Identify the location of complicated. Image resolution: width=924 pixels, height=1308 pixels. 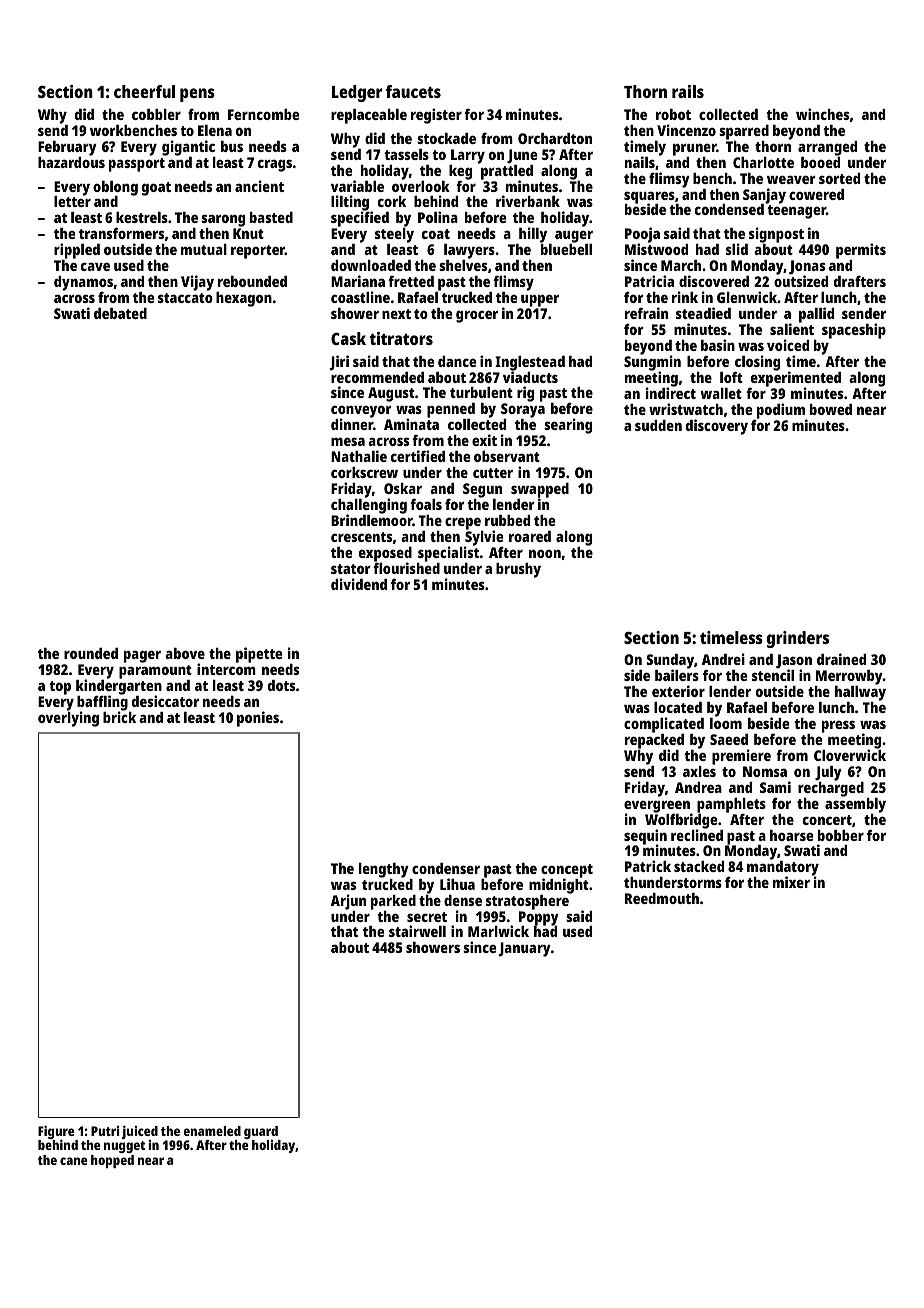
(664, 725).
